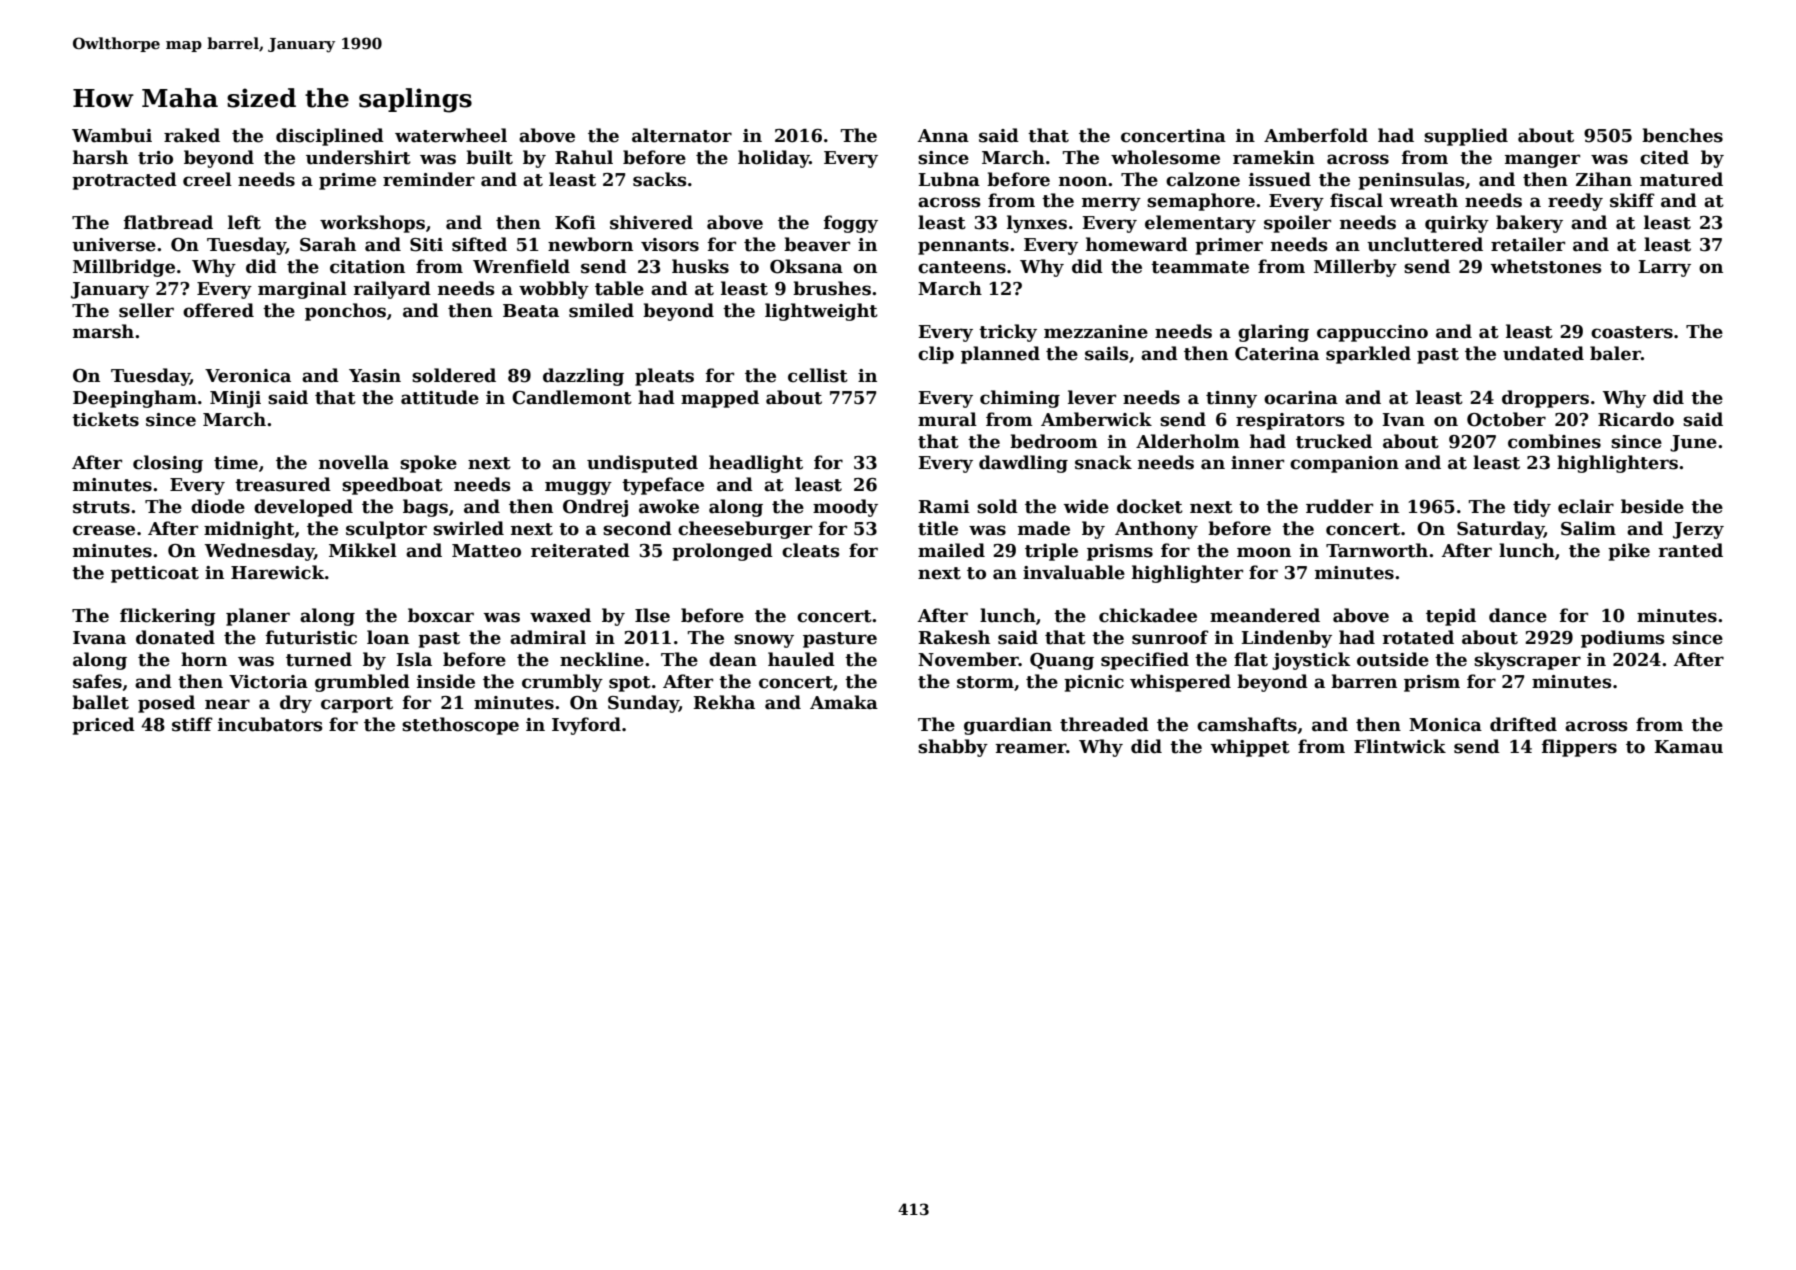  What do you see at coordinates (968, 659) in the screenshot?
I see `November` at bounding box center [968, 659].
